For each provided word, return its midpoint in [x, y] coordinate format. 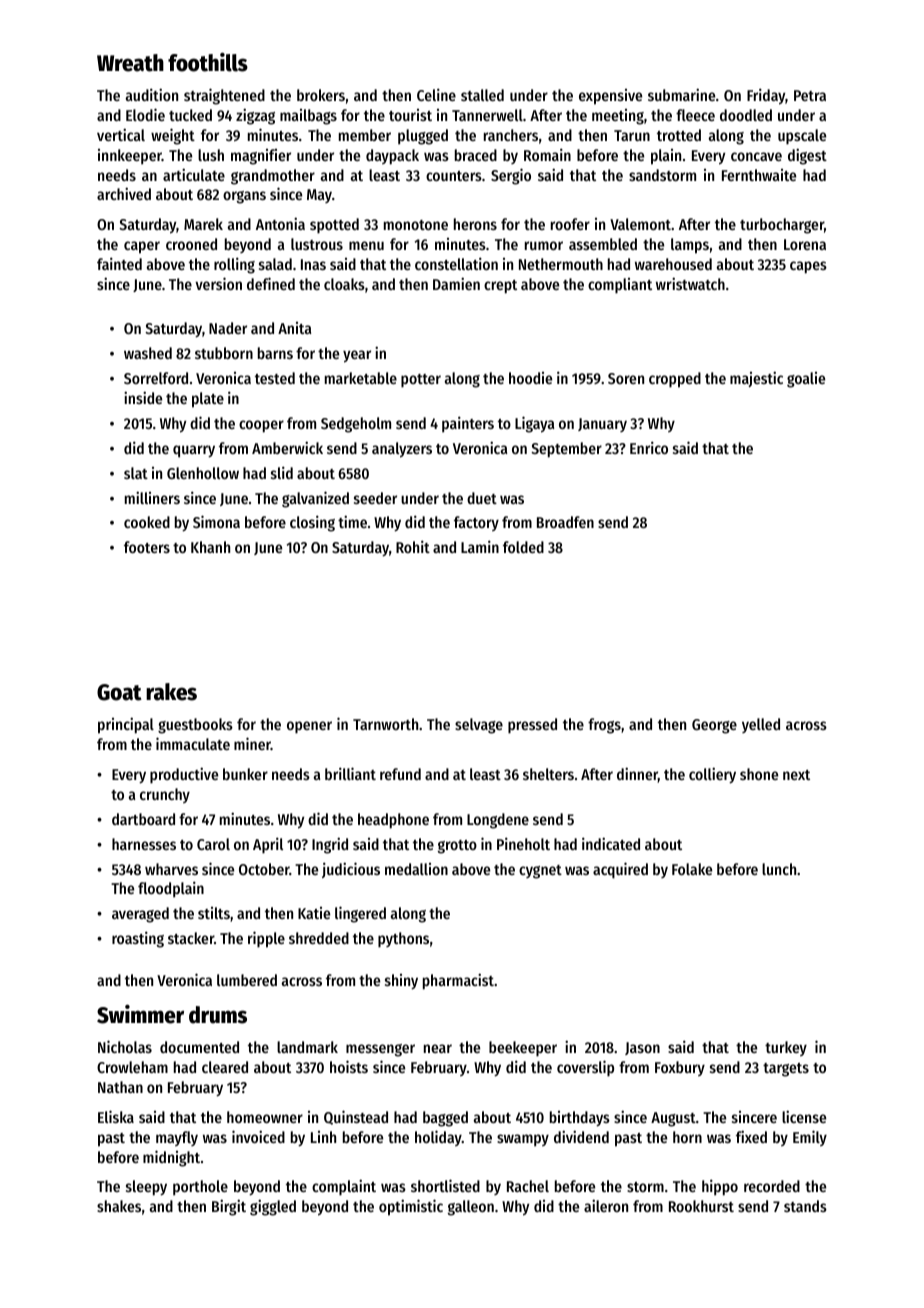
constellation [456, 263]
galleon [471, 1208]
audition [152, 94]
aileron [606, 1205]
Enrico [649, 447]
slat [136, 473]
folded [523, 547]
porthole [200, 1187]
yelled [761, 725]
